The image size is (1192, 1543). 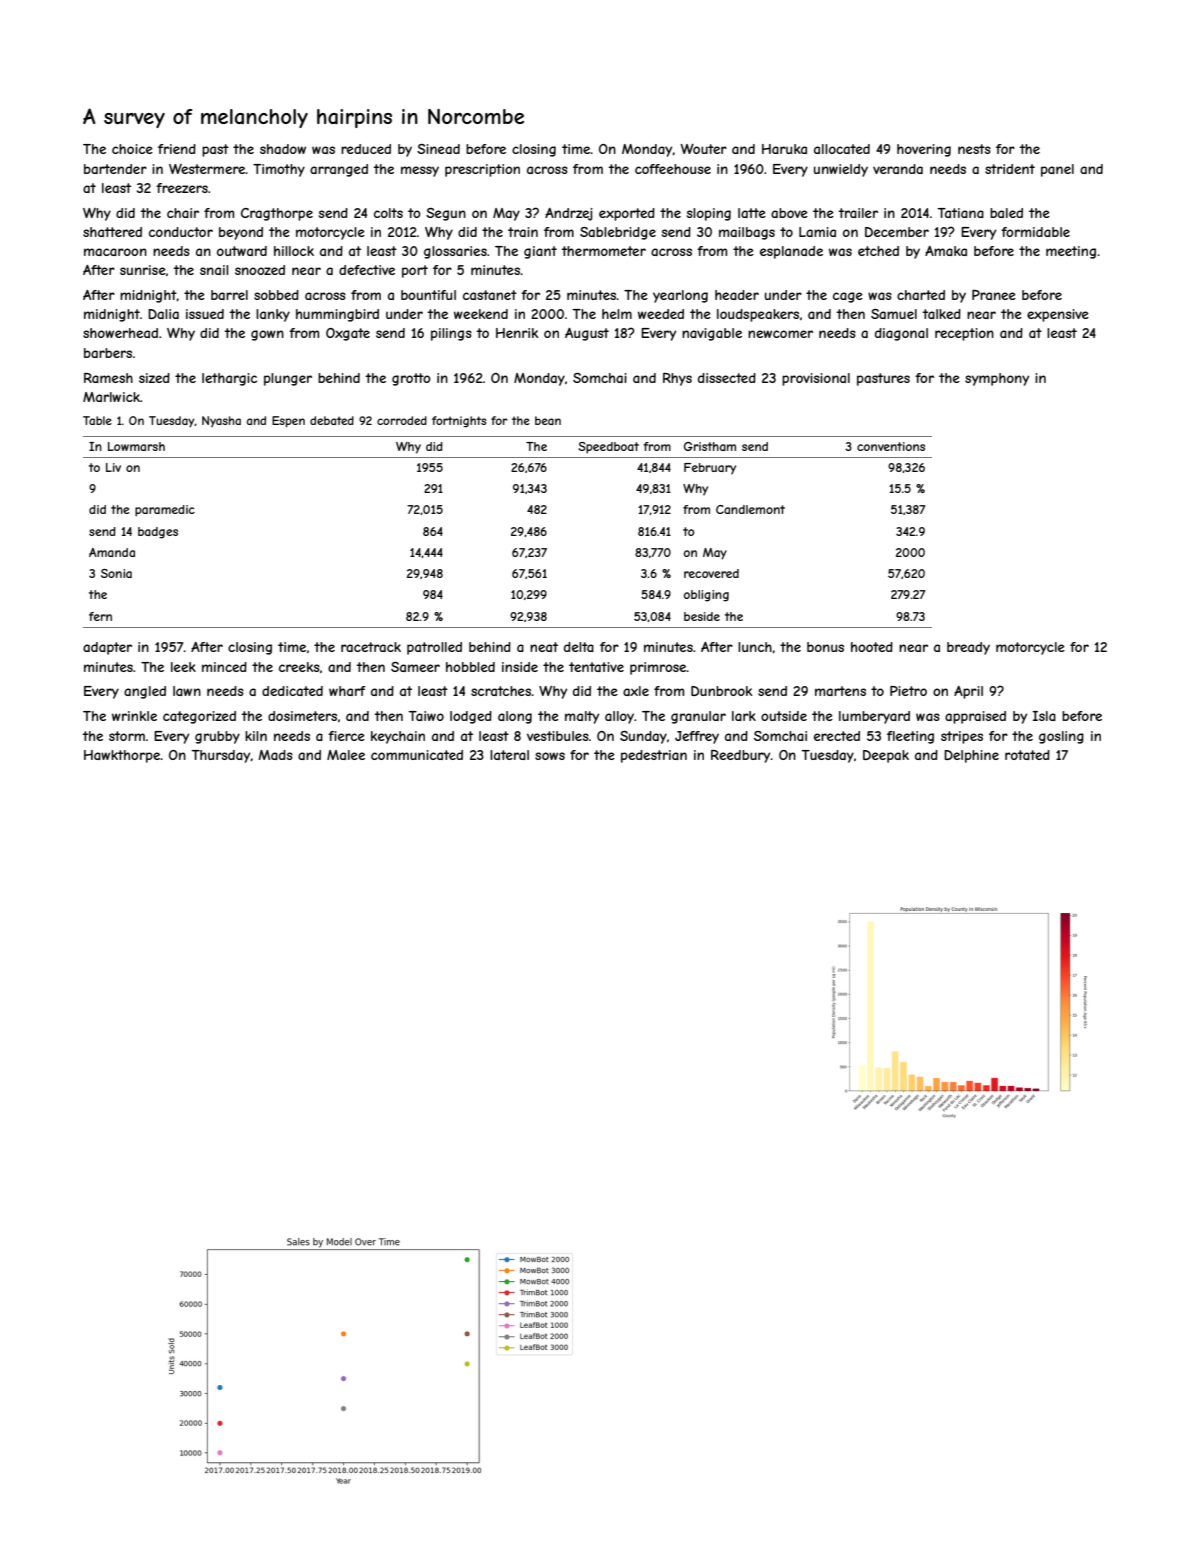 I want to click on Malee, so click(x=346, y=755).
